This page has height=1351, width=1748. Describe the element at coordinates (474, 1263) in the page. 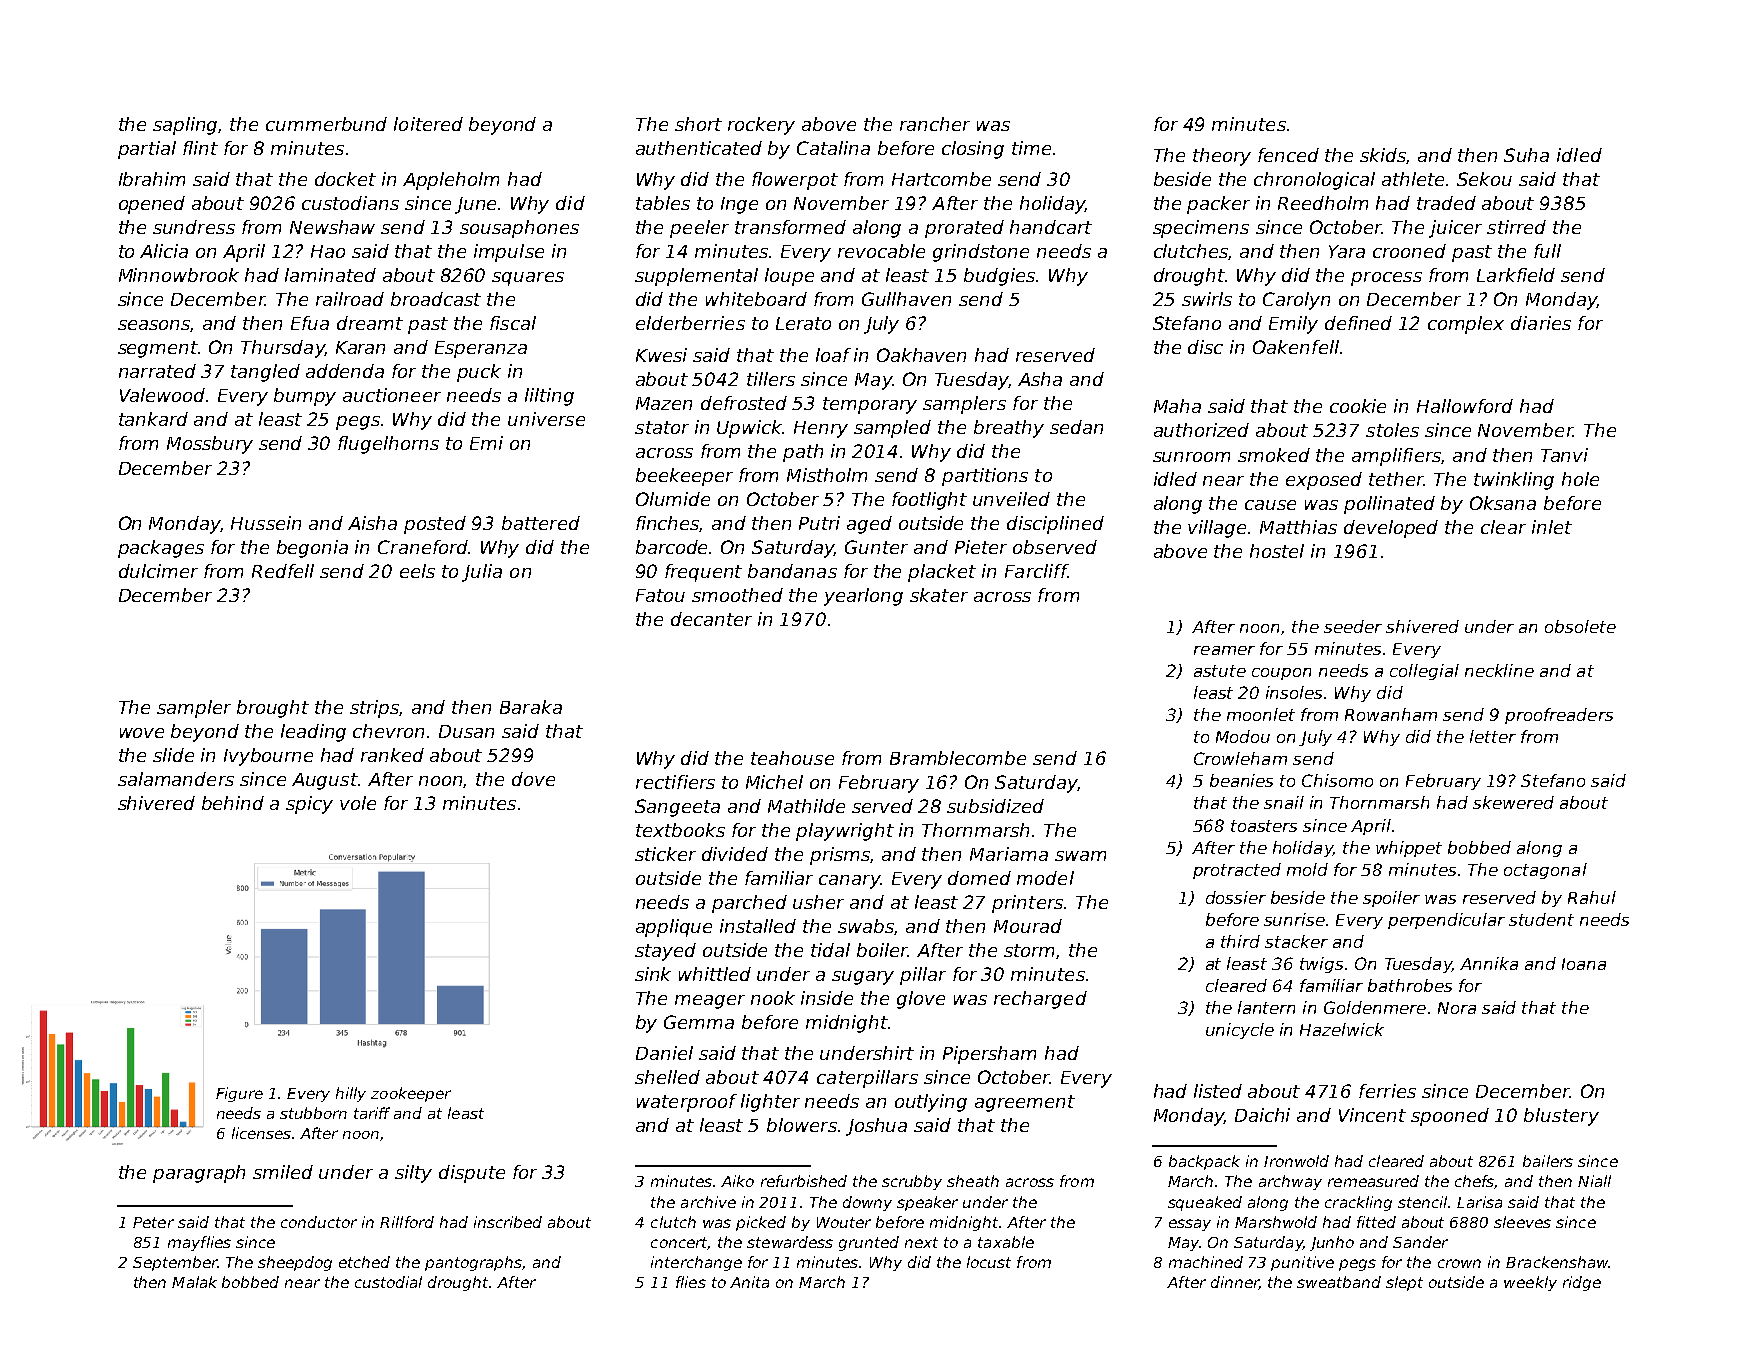

I see `pantographs` at that location.
